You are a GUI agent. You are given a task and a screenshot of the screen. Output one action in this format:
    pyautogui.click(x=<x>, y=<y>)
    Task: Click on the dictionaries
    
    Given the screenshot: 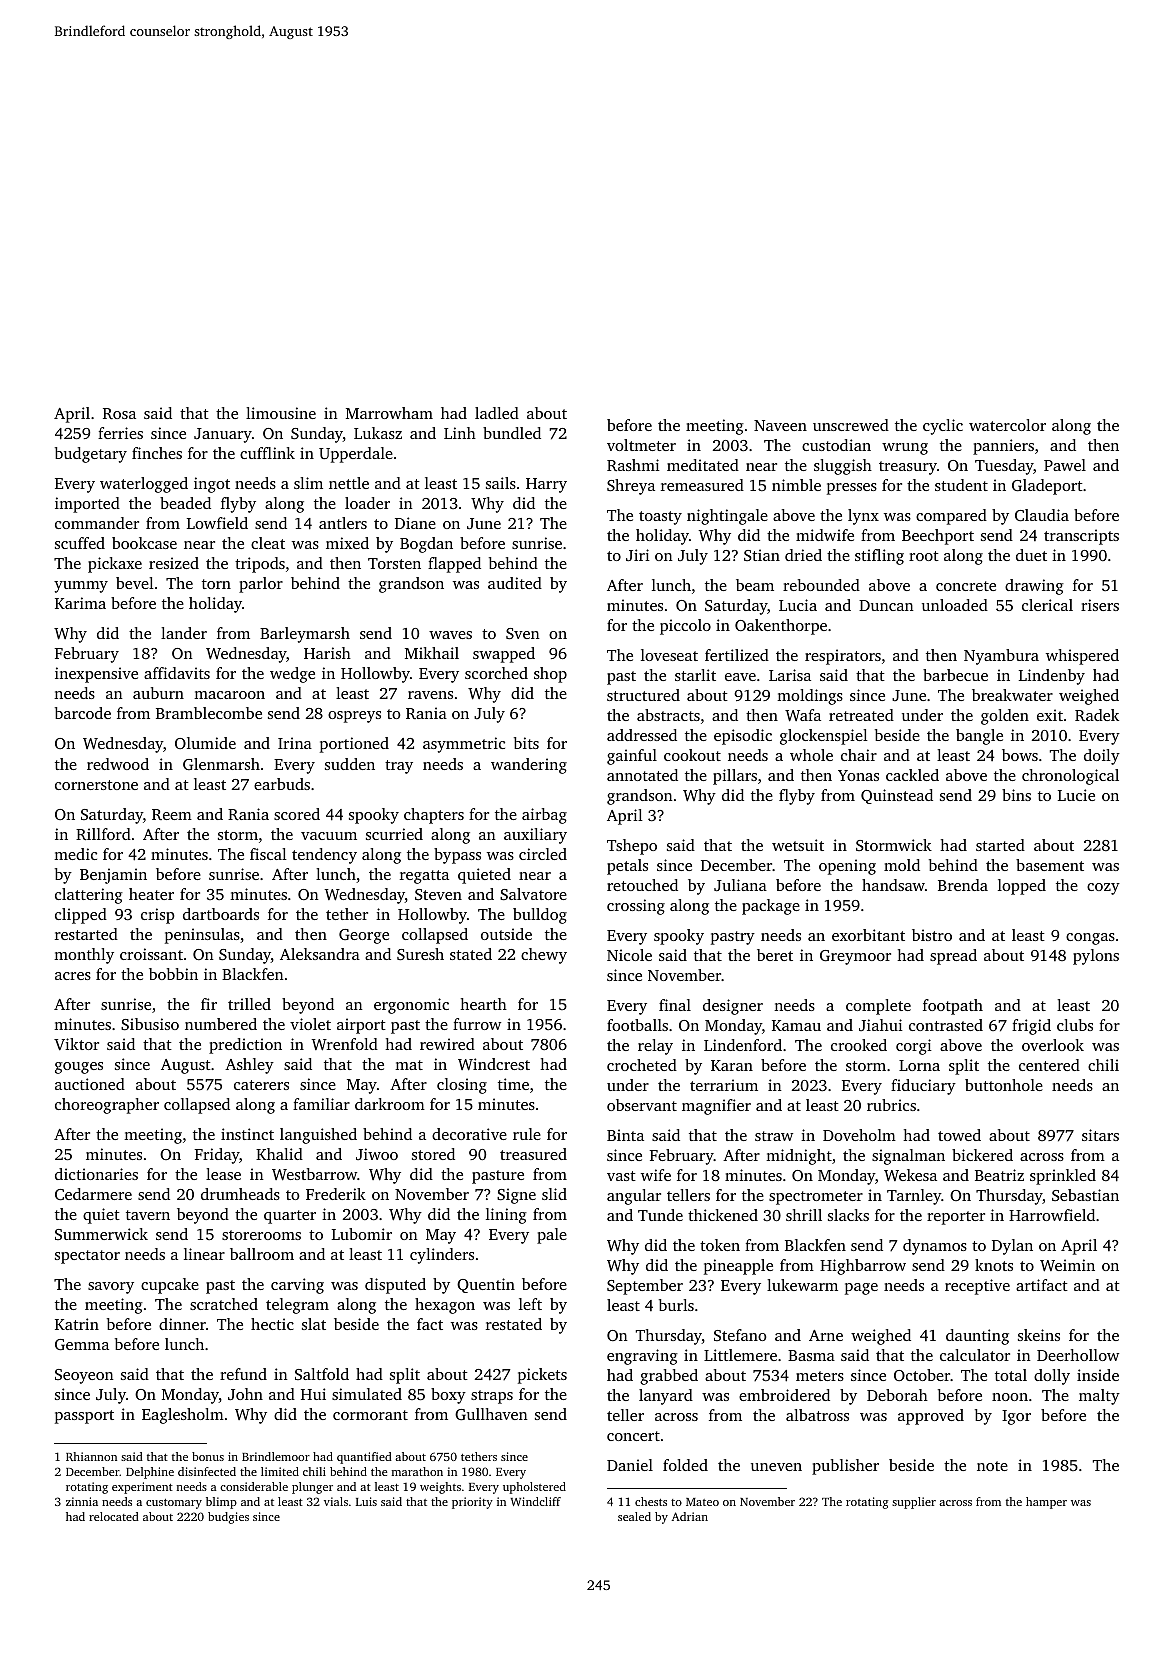 What is the action you would take?
    pyautogui.click(x=96, y=1174)
